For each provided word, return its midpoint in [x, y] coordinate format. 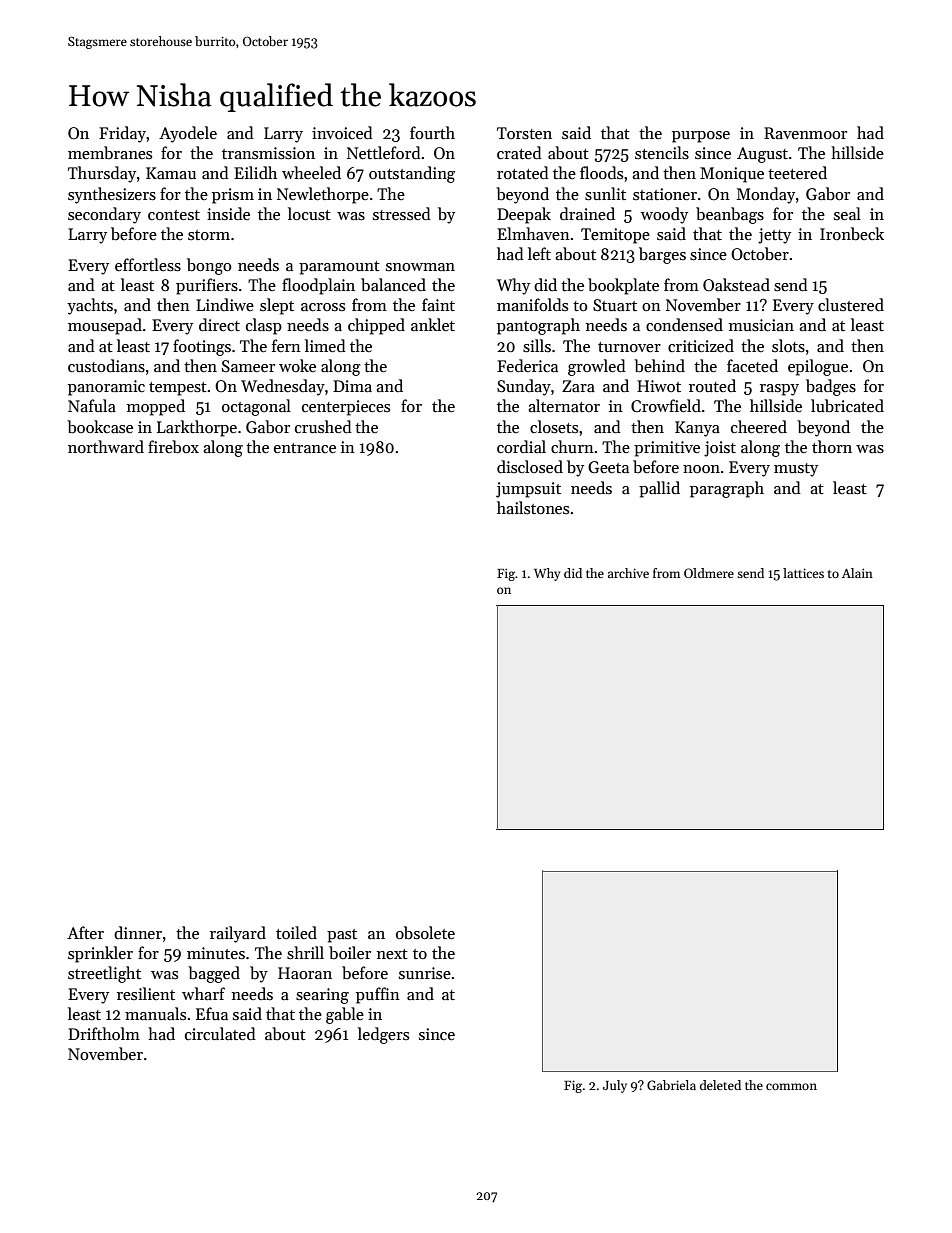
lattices [803, 573]
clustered [851, 304]
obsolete [425, 932]
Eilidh [255, 172]
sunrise [425, 973]
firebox [173, 447]
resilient [146, 993]
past [342, 936]
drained [587, 213]
